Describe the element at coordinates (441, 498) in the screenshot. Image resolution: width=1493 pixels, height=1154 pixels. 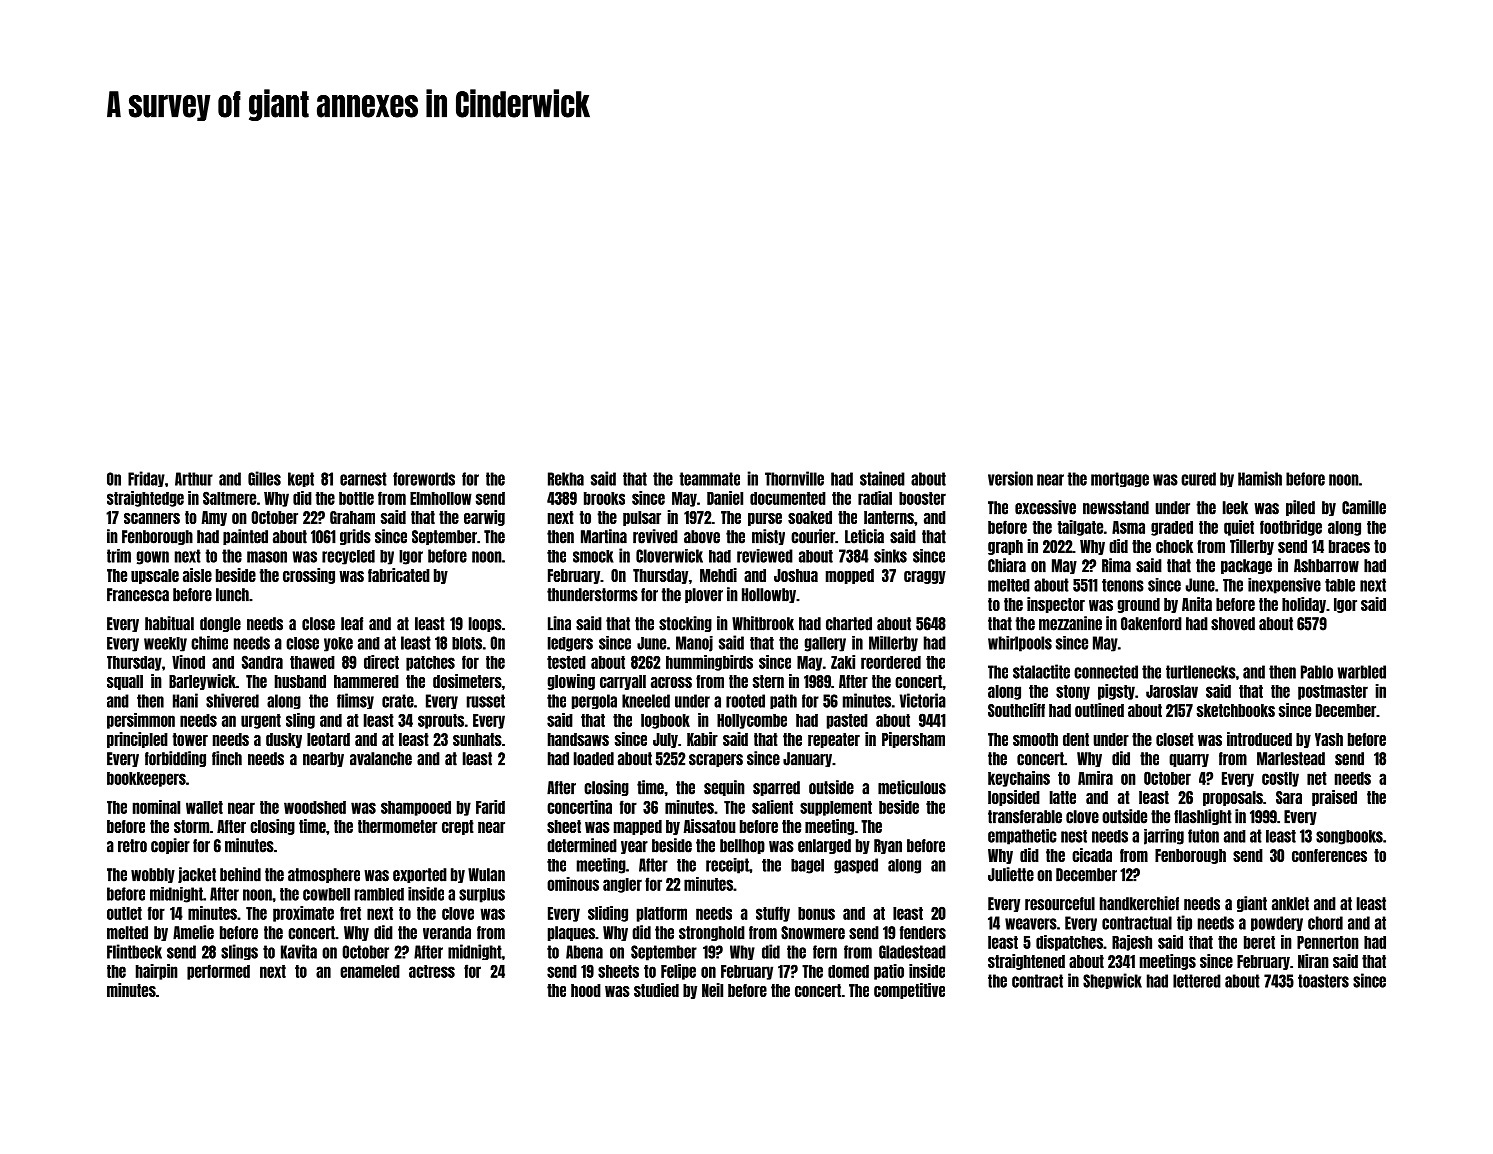
I see `Elmhollow` at that location.
